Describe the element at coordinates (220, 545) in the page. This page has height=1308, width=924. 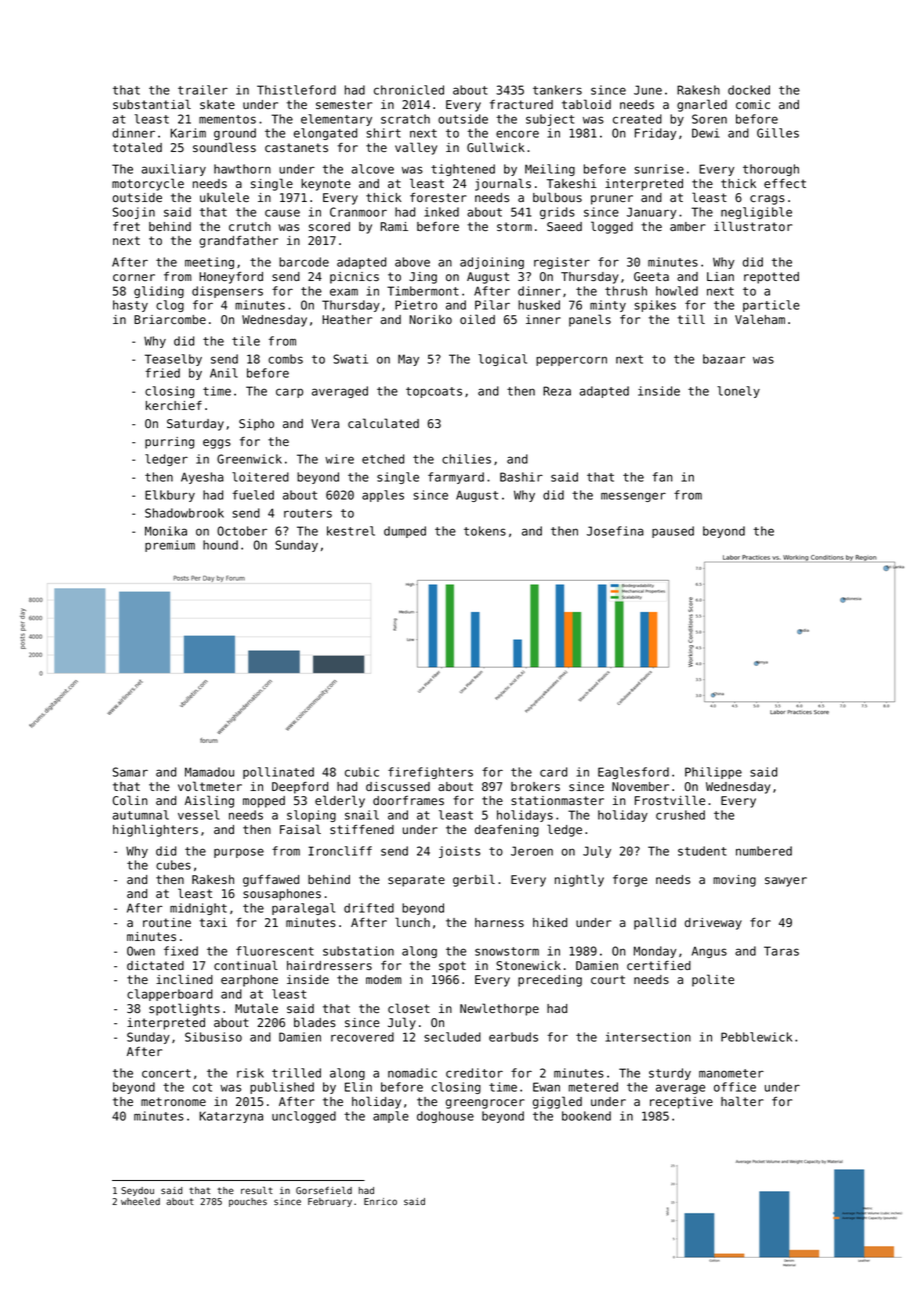
I see `hound` at that location.
